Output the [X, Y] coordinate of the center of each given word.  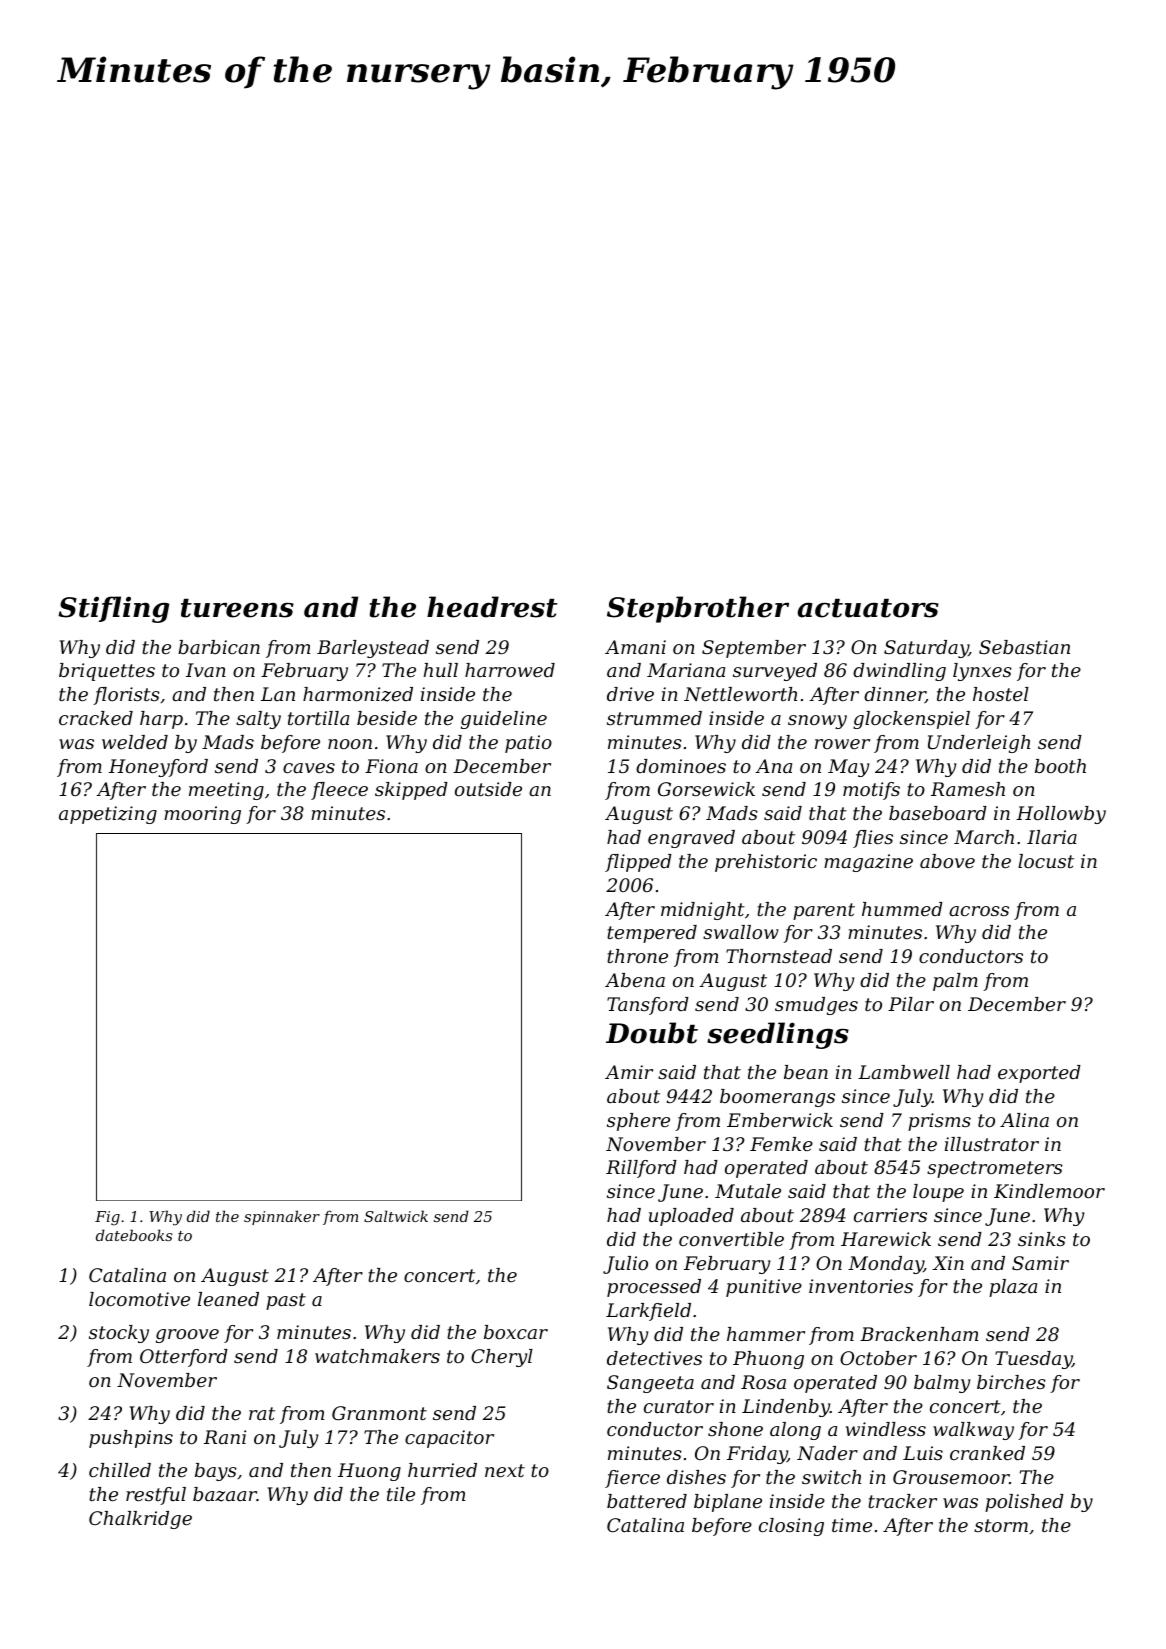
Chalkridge [140, 1520]
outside [488, 789]
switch [831, 1477]
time [852, 1525]
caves [309, 768]
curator [679, 1406]
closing [791, 1527]
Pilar [911, 1004]
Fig [107, 1218]
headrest [492, 607]
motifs [871, 791]
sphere [638, 1122]
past [286, 1301]
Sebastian [1024, 647]
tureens [237, 608]
